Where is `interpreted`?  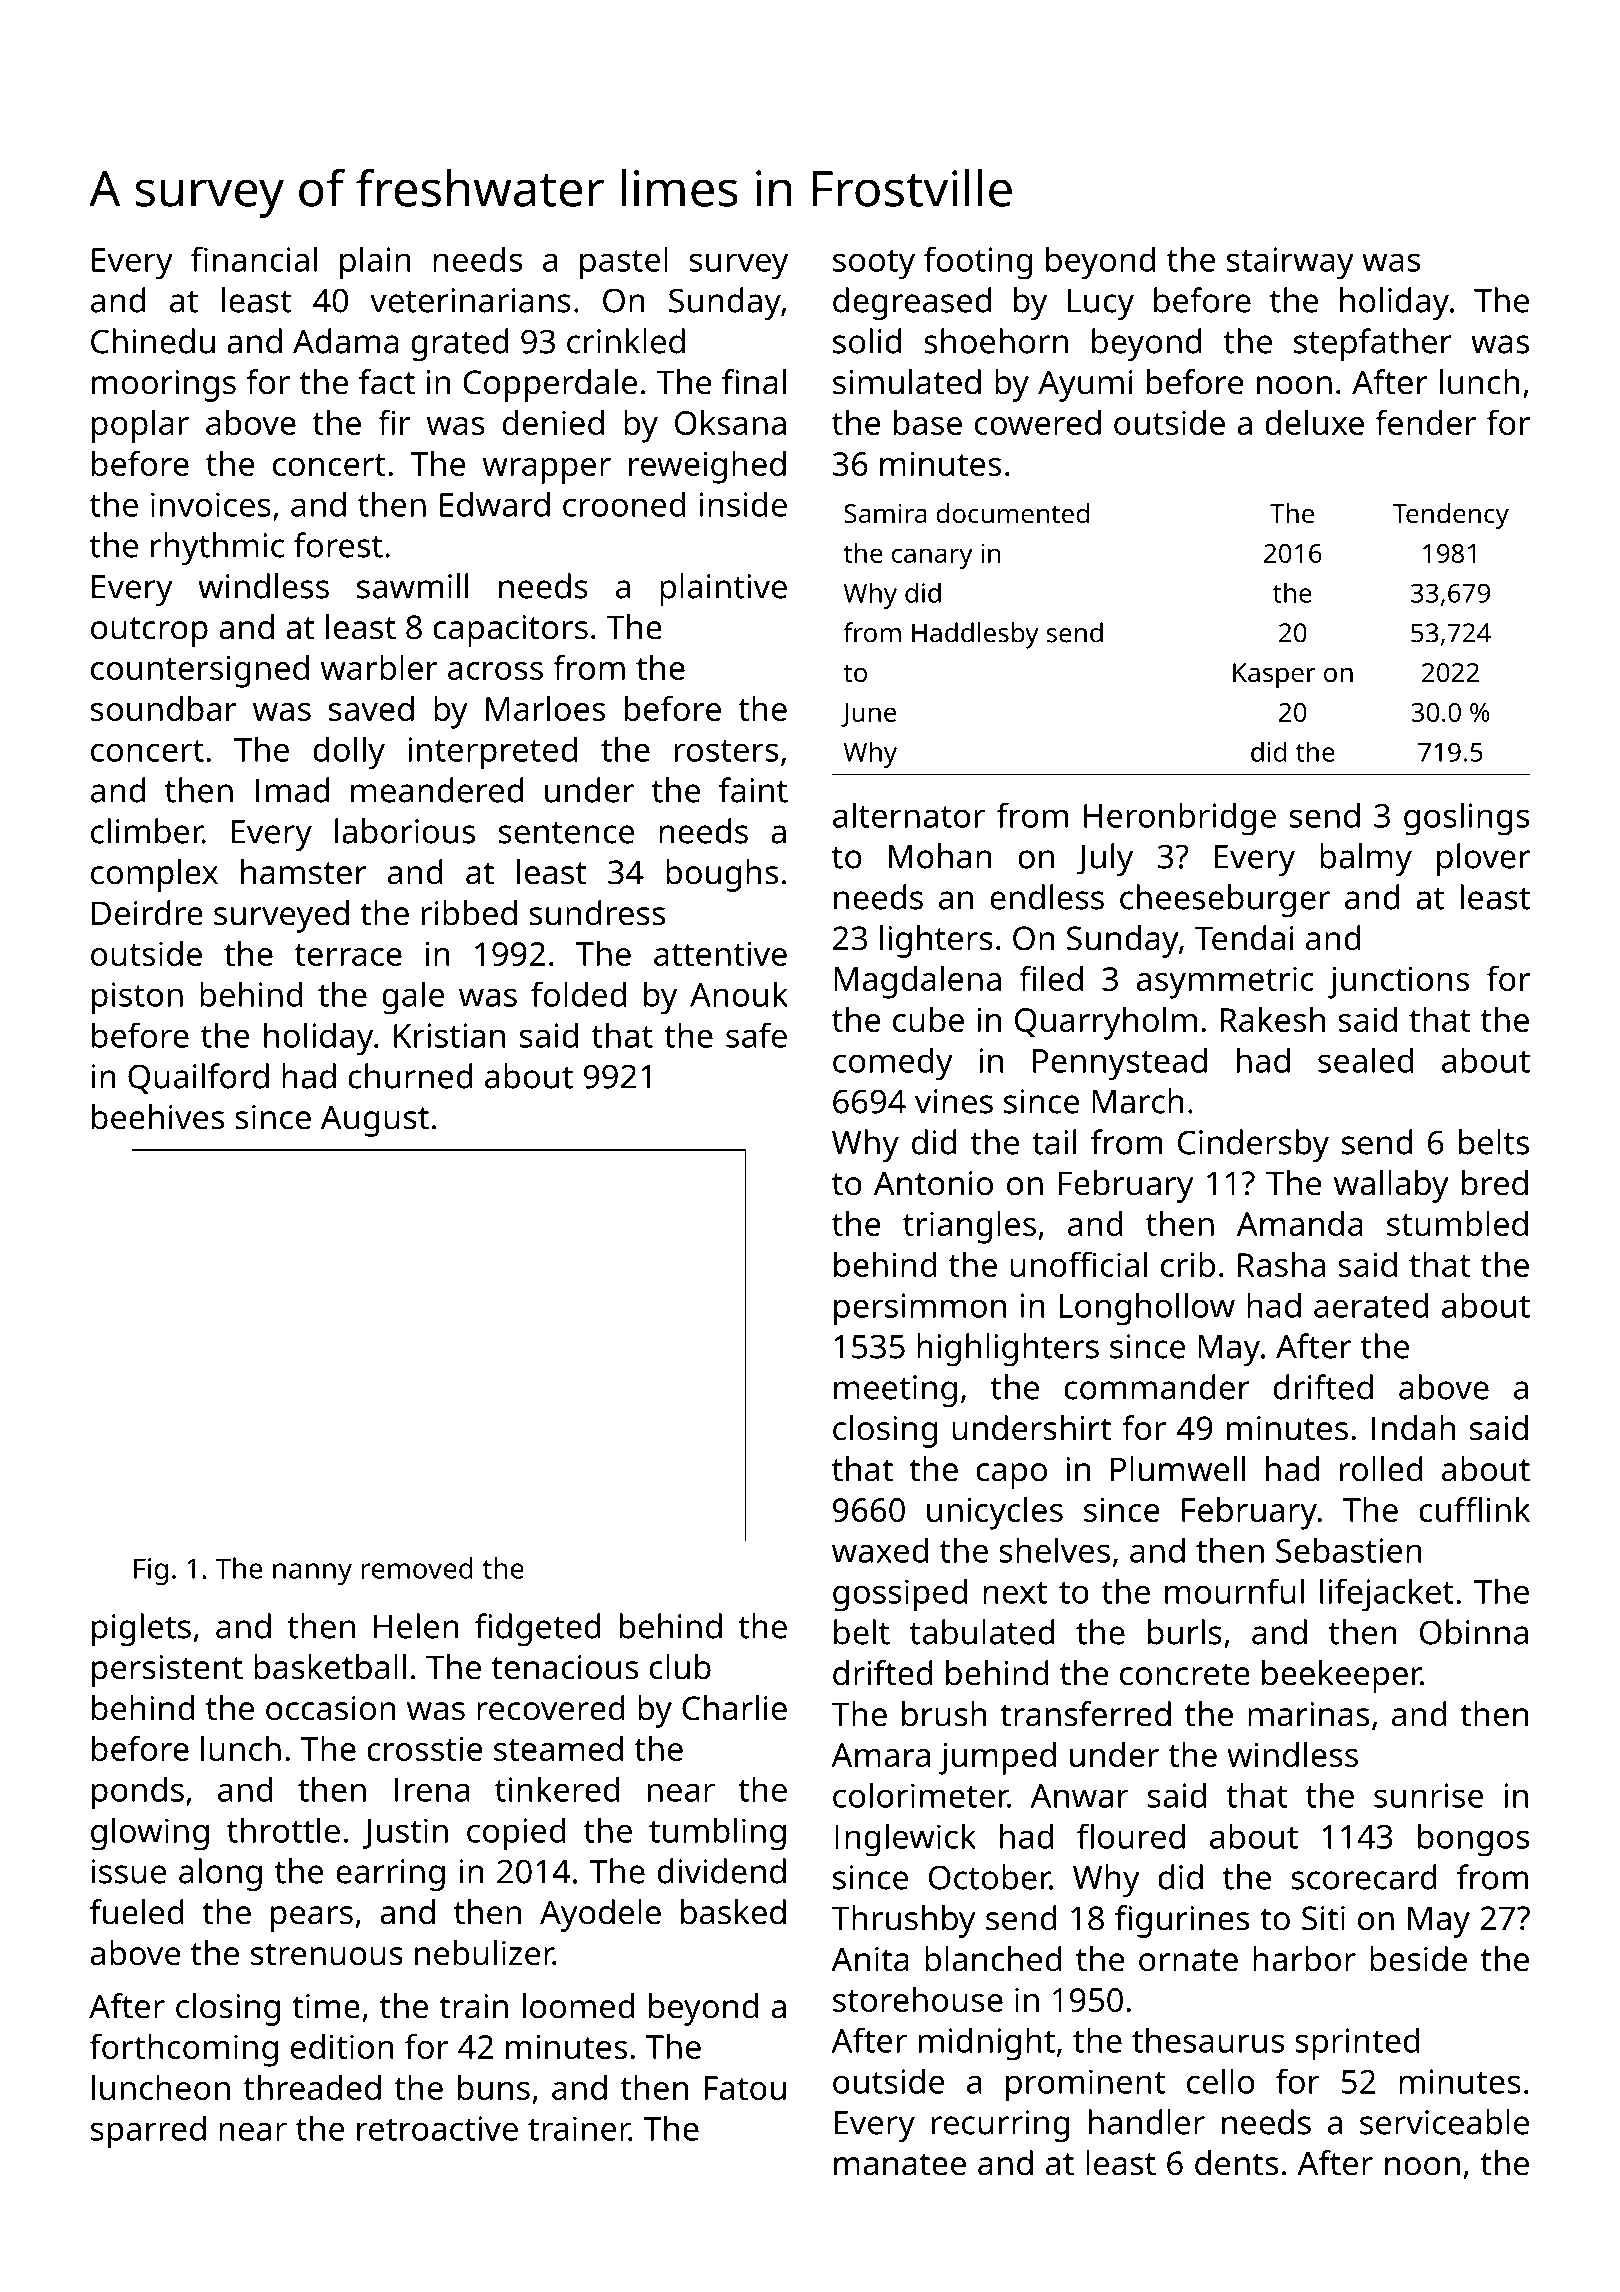 interpreted is located at coordinates (492, 753).
